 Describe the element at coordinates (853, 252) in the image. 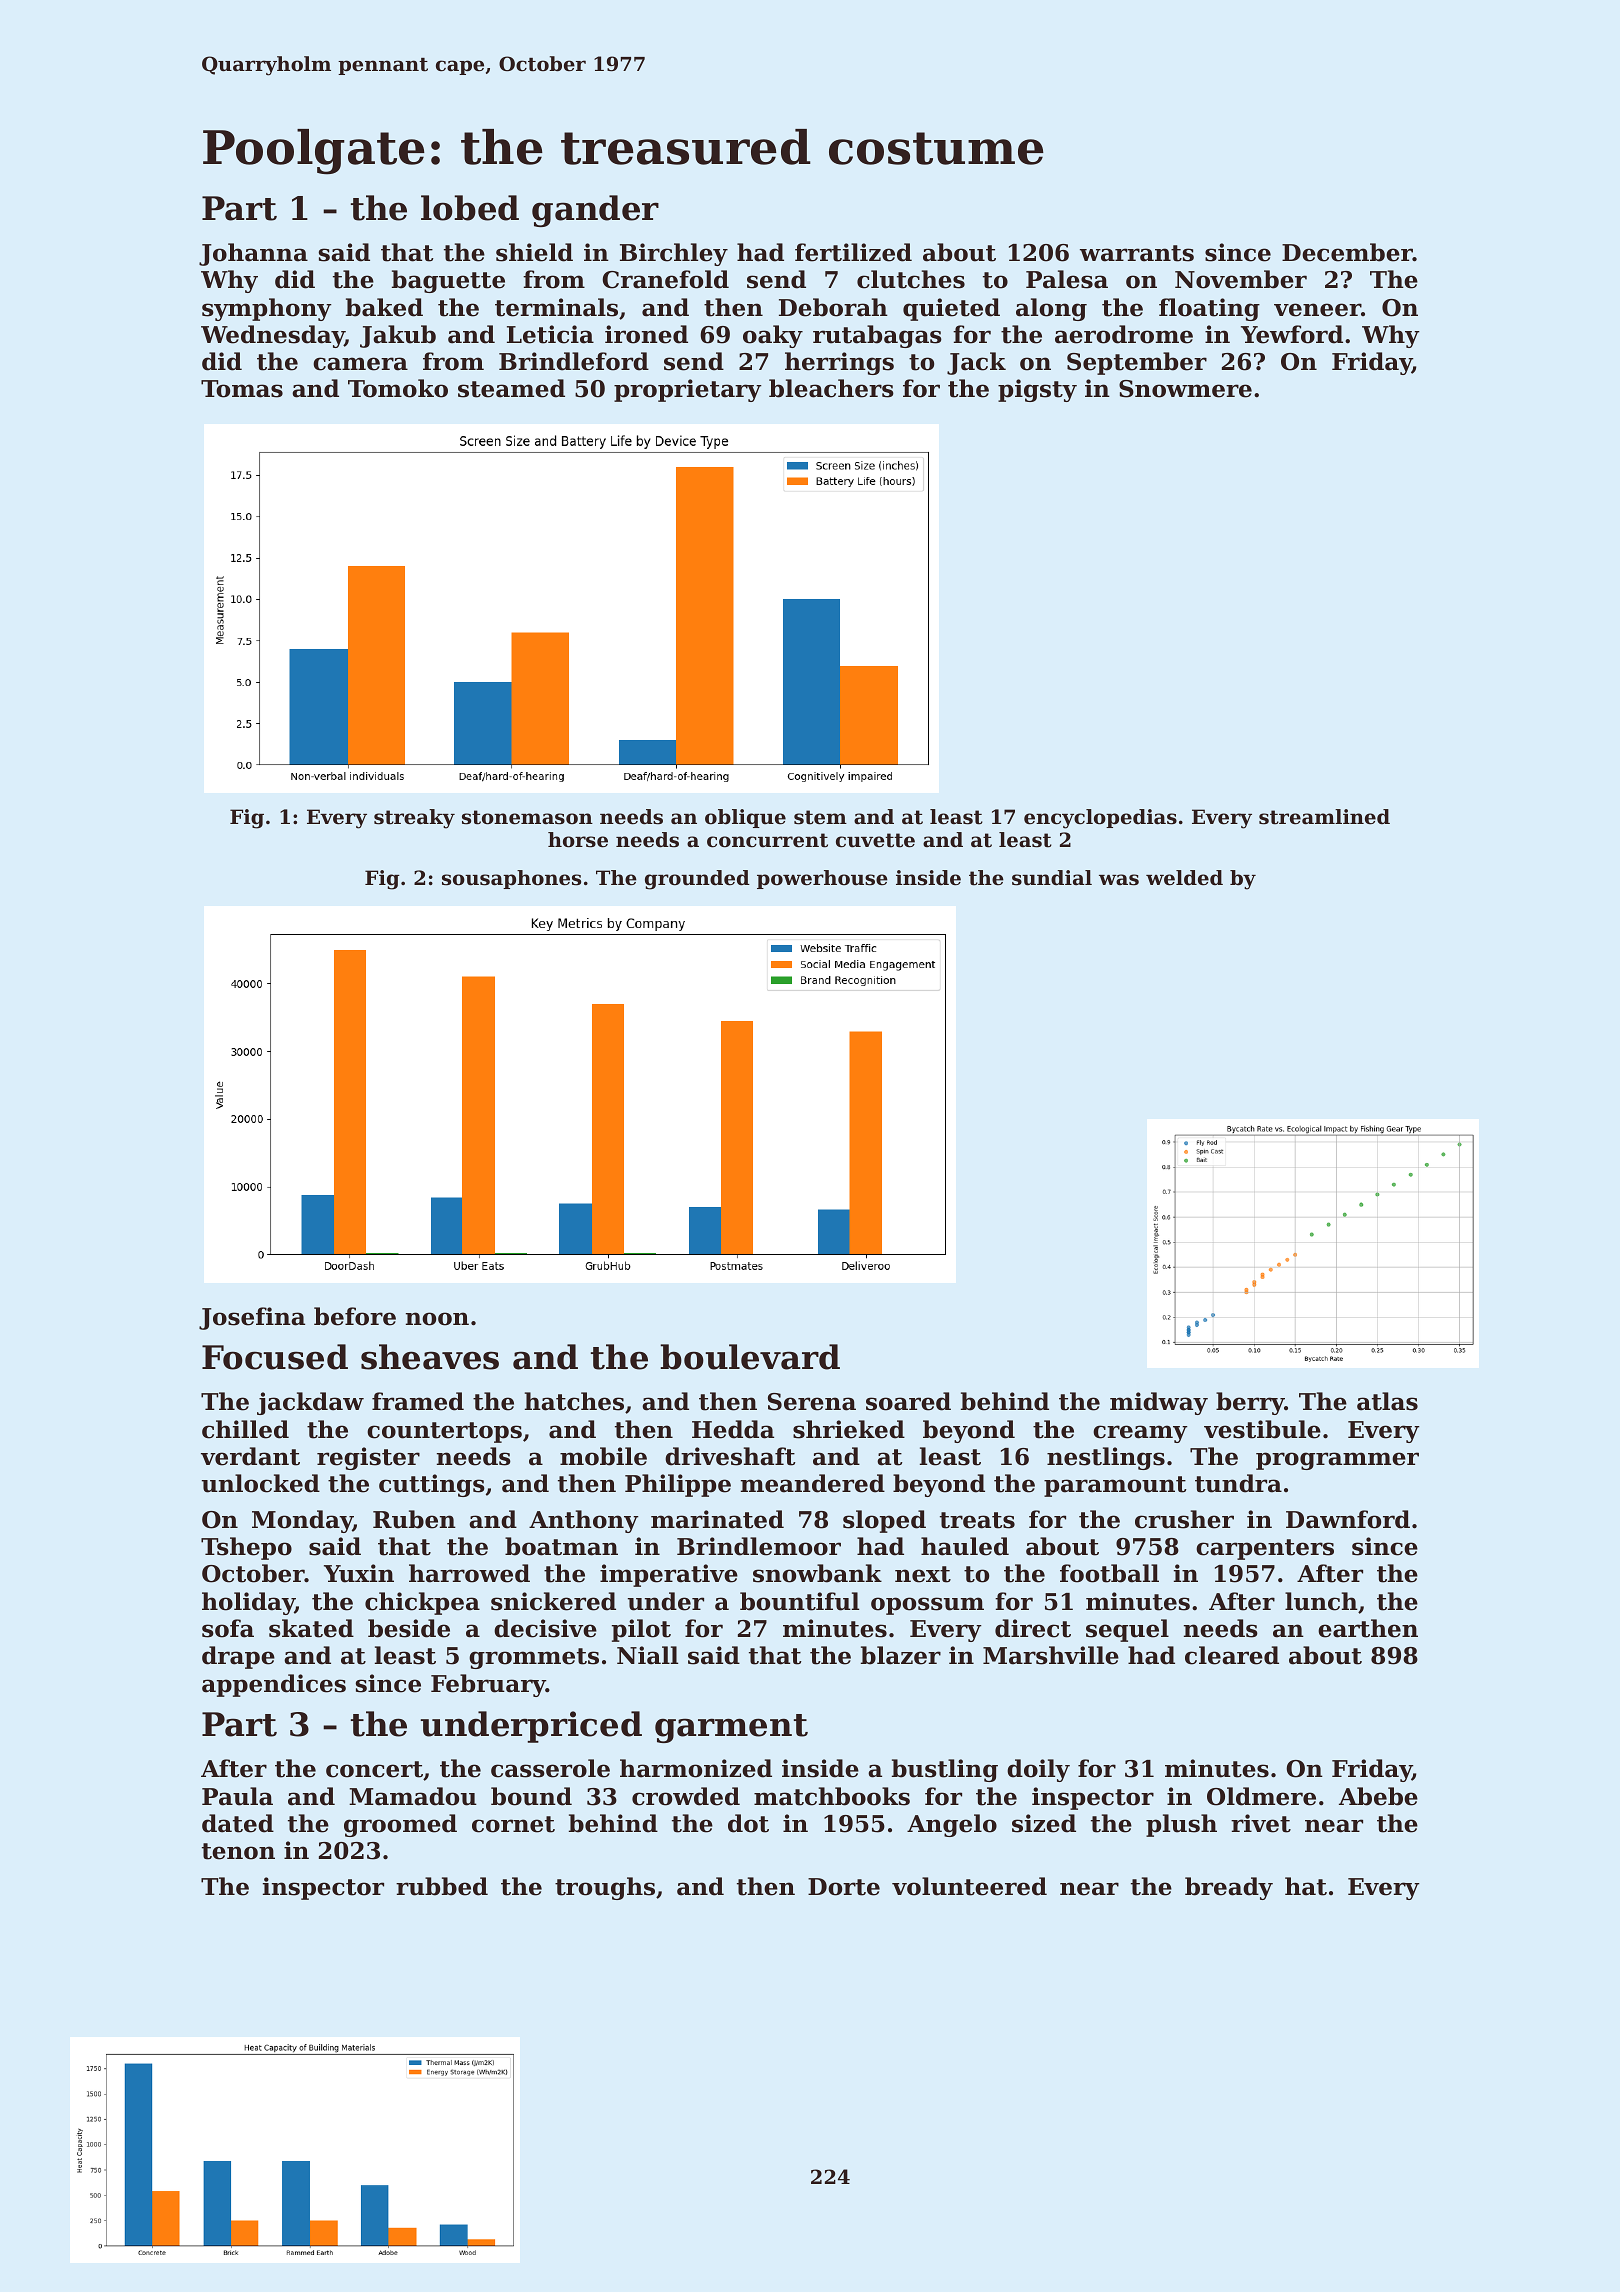

I see `fertilized` at that location.
